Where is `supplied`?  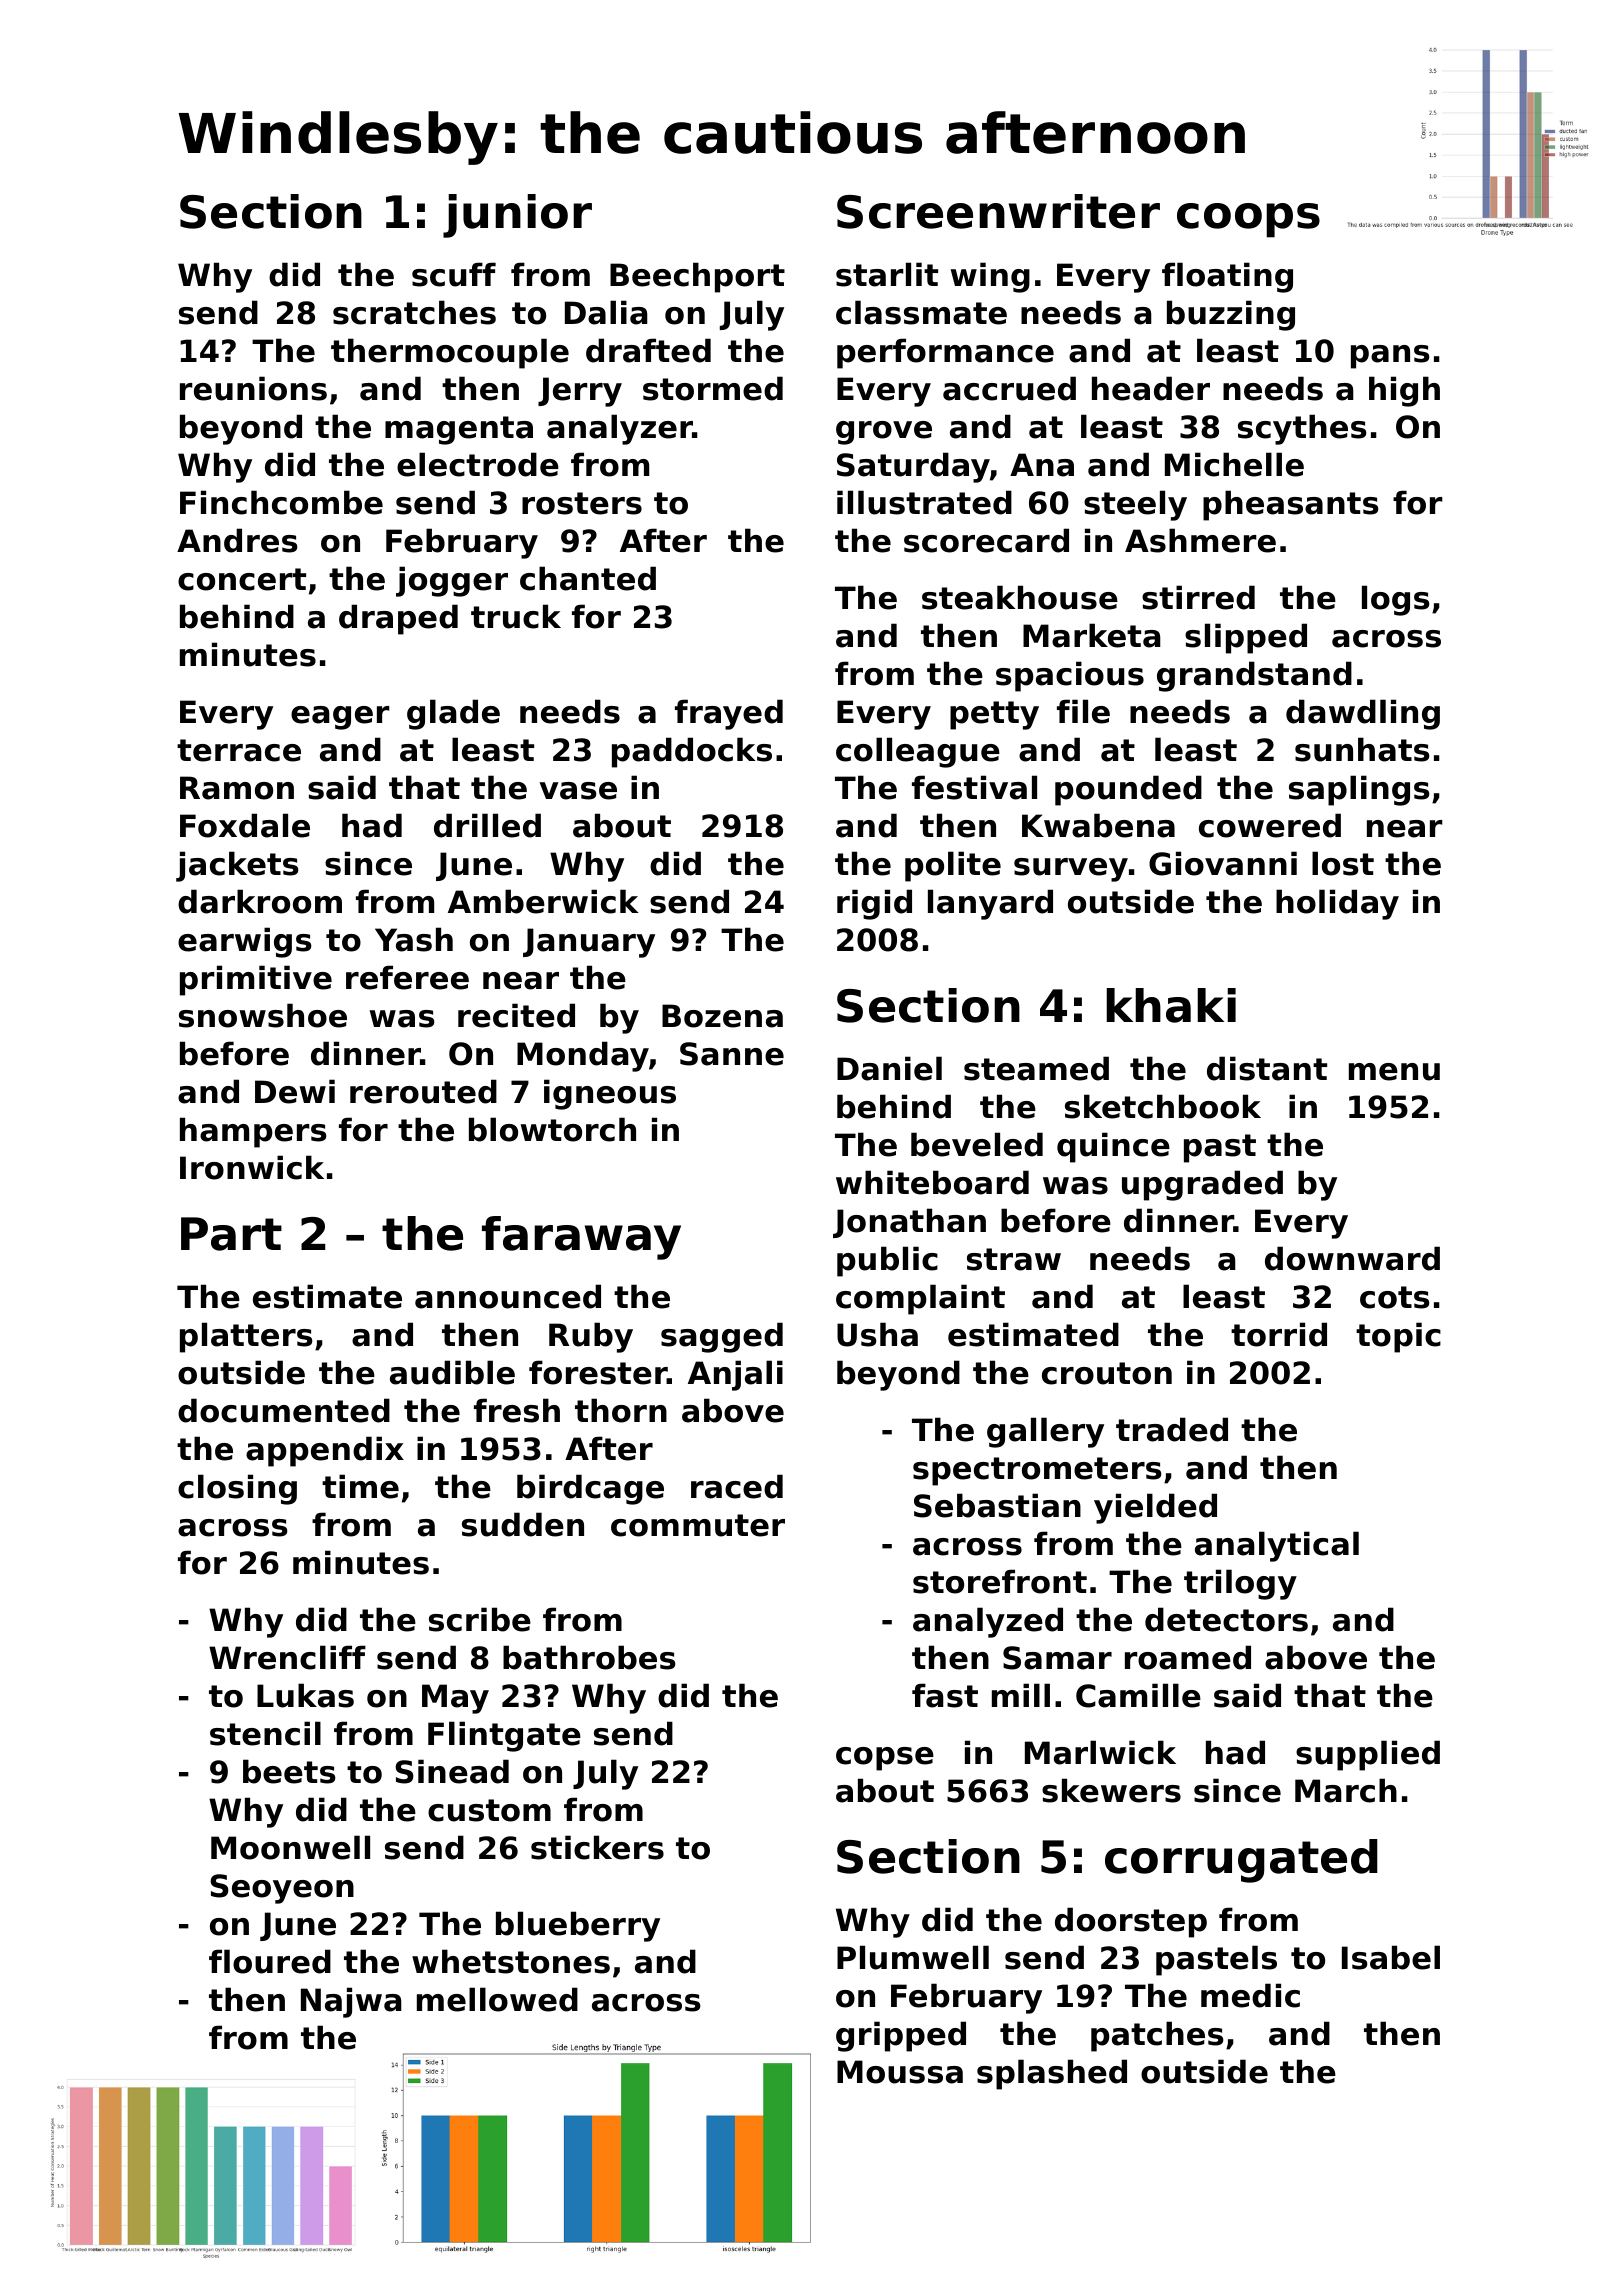 supplied is located at coordinates (1368, 1755).
